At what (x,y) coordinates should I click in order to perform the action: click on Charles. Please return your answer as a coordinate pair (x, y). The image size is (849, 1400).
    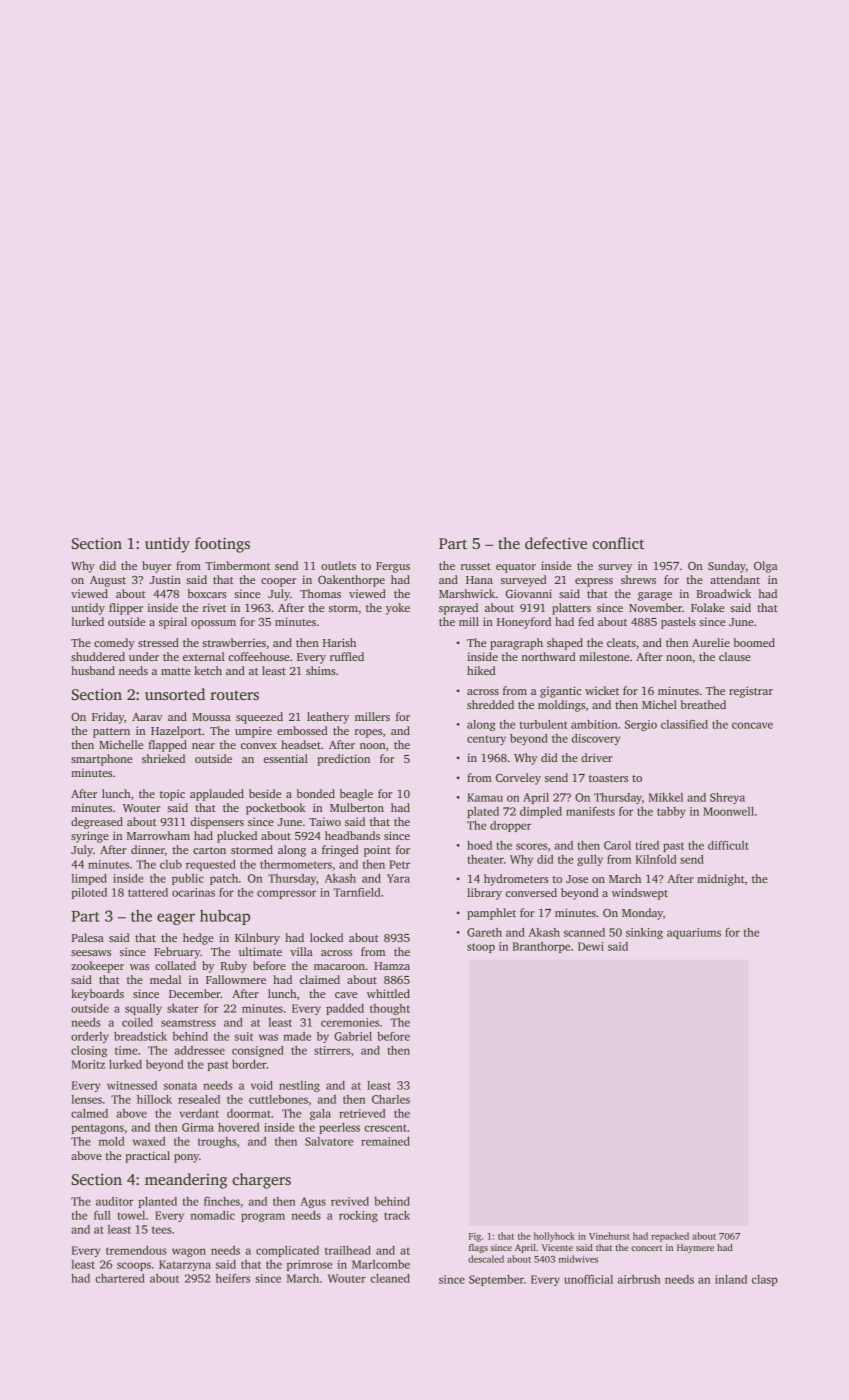
    Looking at the image, I should click on (391, 1099).
